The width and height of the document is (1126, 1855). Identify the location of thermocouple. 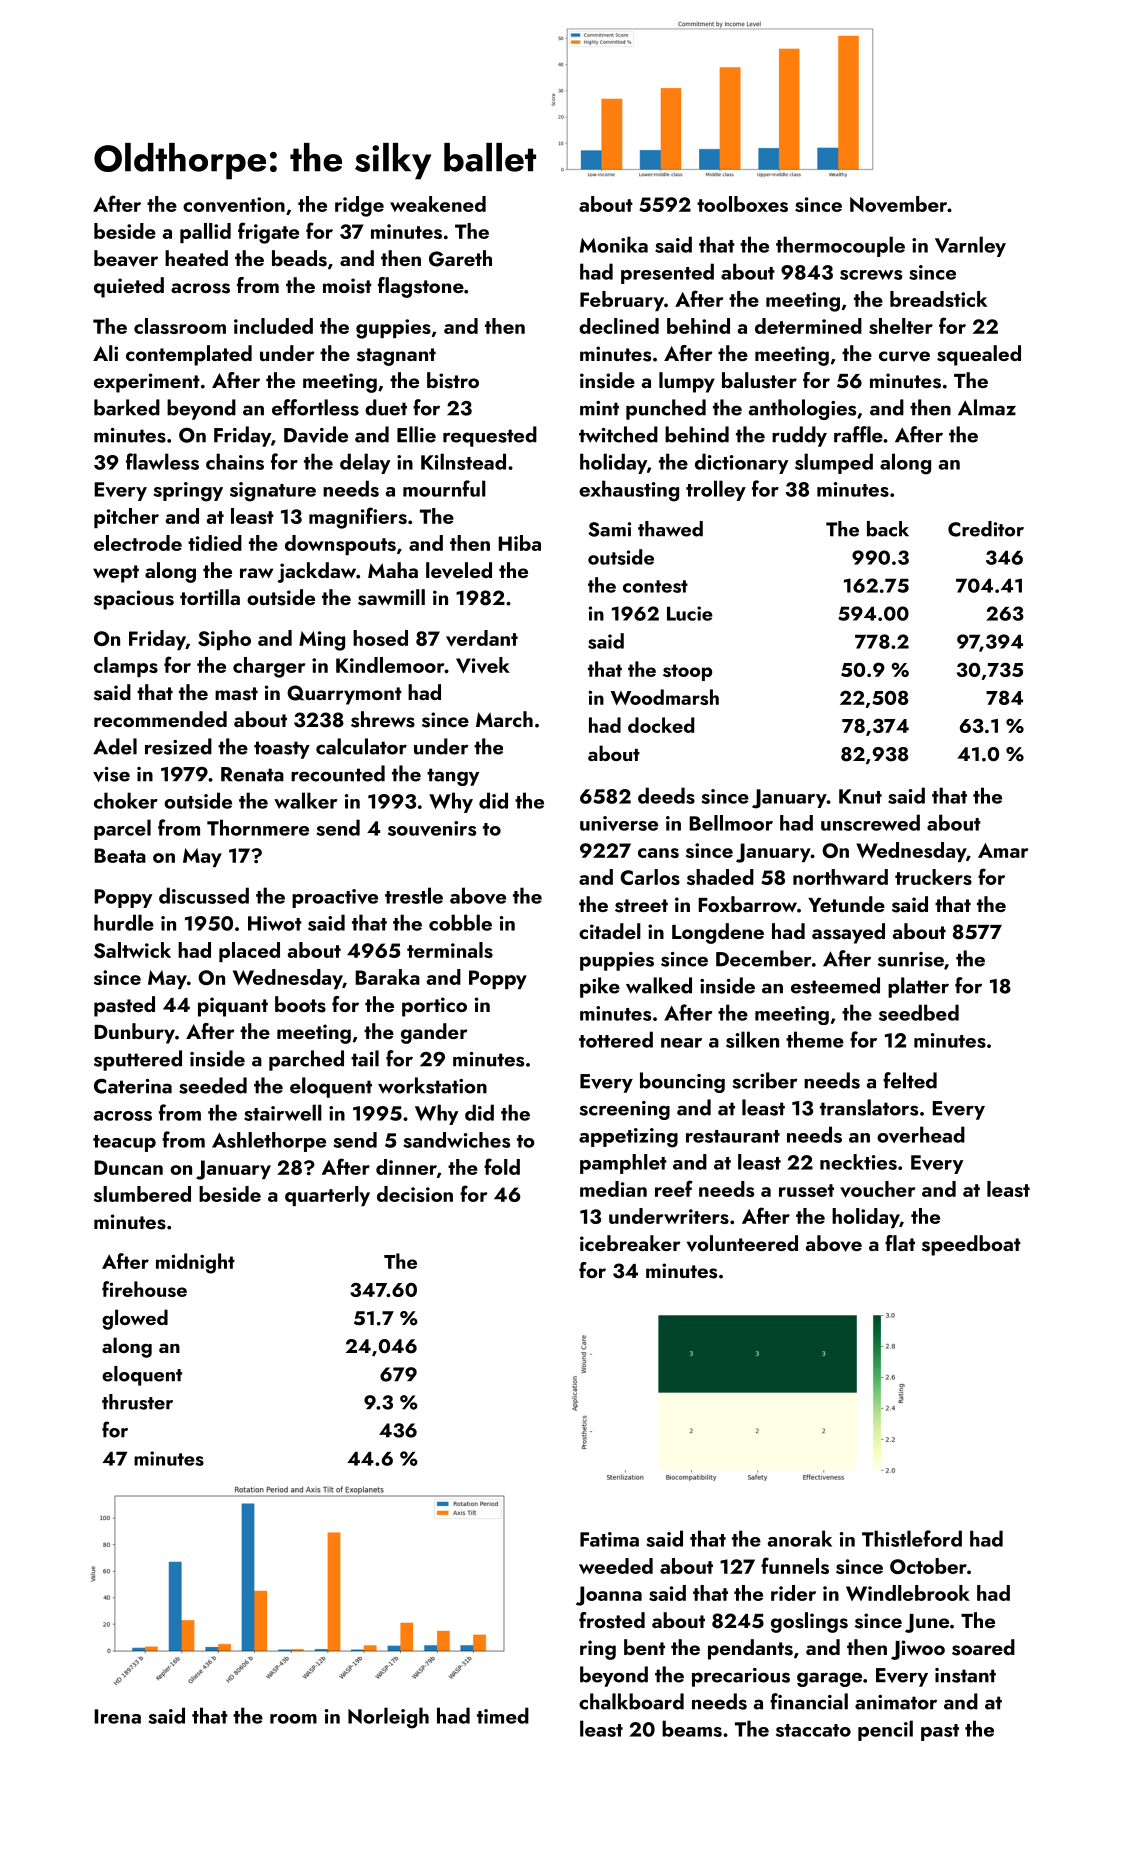
(840, 246).
